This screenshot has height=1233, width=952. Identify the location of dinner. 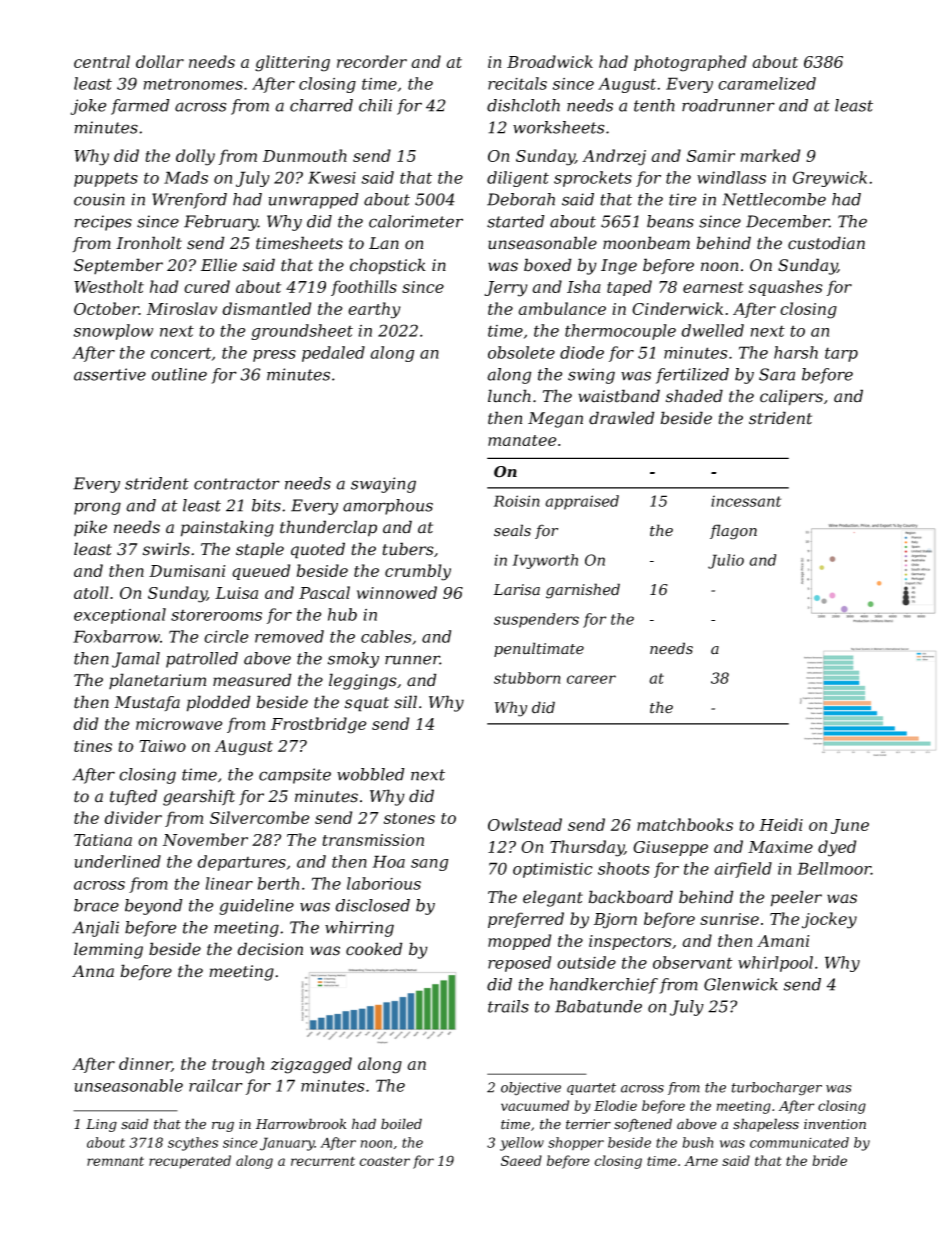
(145, 1064).
